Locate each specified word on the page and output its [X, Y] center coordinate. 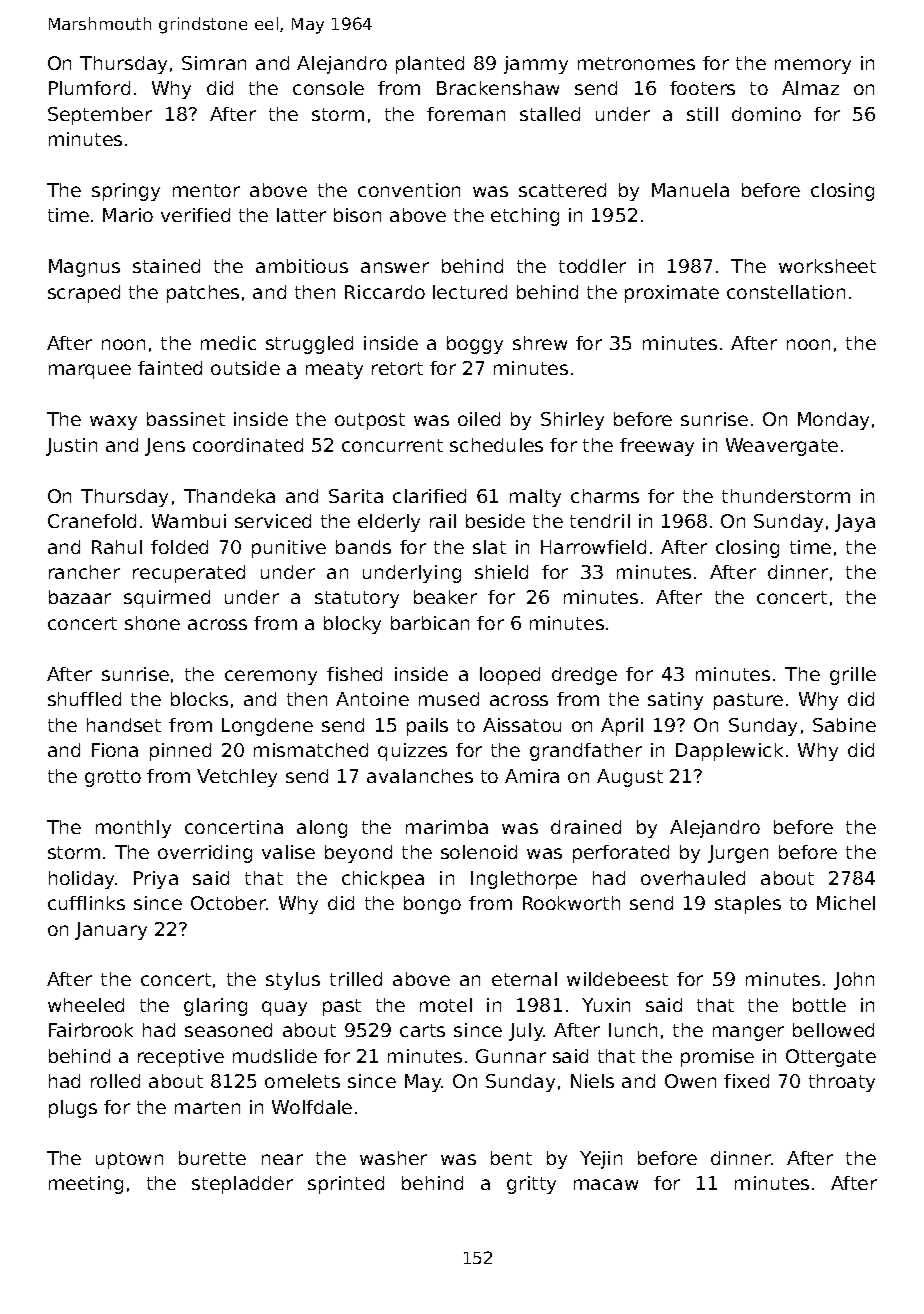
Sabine [844, 725]
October [228, 903]
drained [586, 827]
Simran [214, 63]
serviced [273, 521]
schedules [496, 445]
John [854, 981]
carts [422, 1030]
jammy [536, 65]
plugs [73, 1109]
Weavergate [782, 447]
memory [813, 66]
